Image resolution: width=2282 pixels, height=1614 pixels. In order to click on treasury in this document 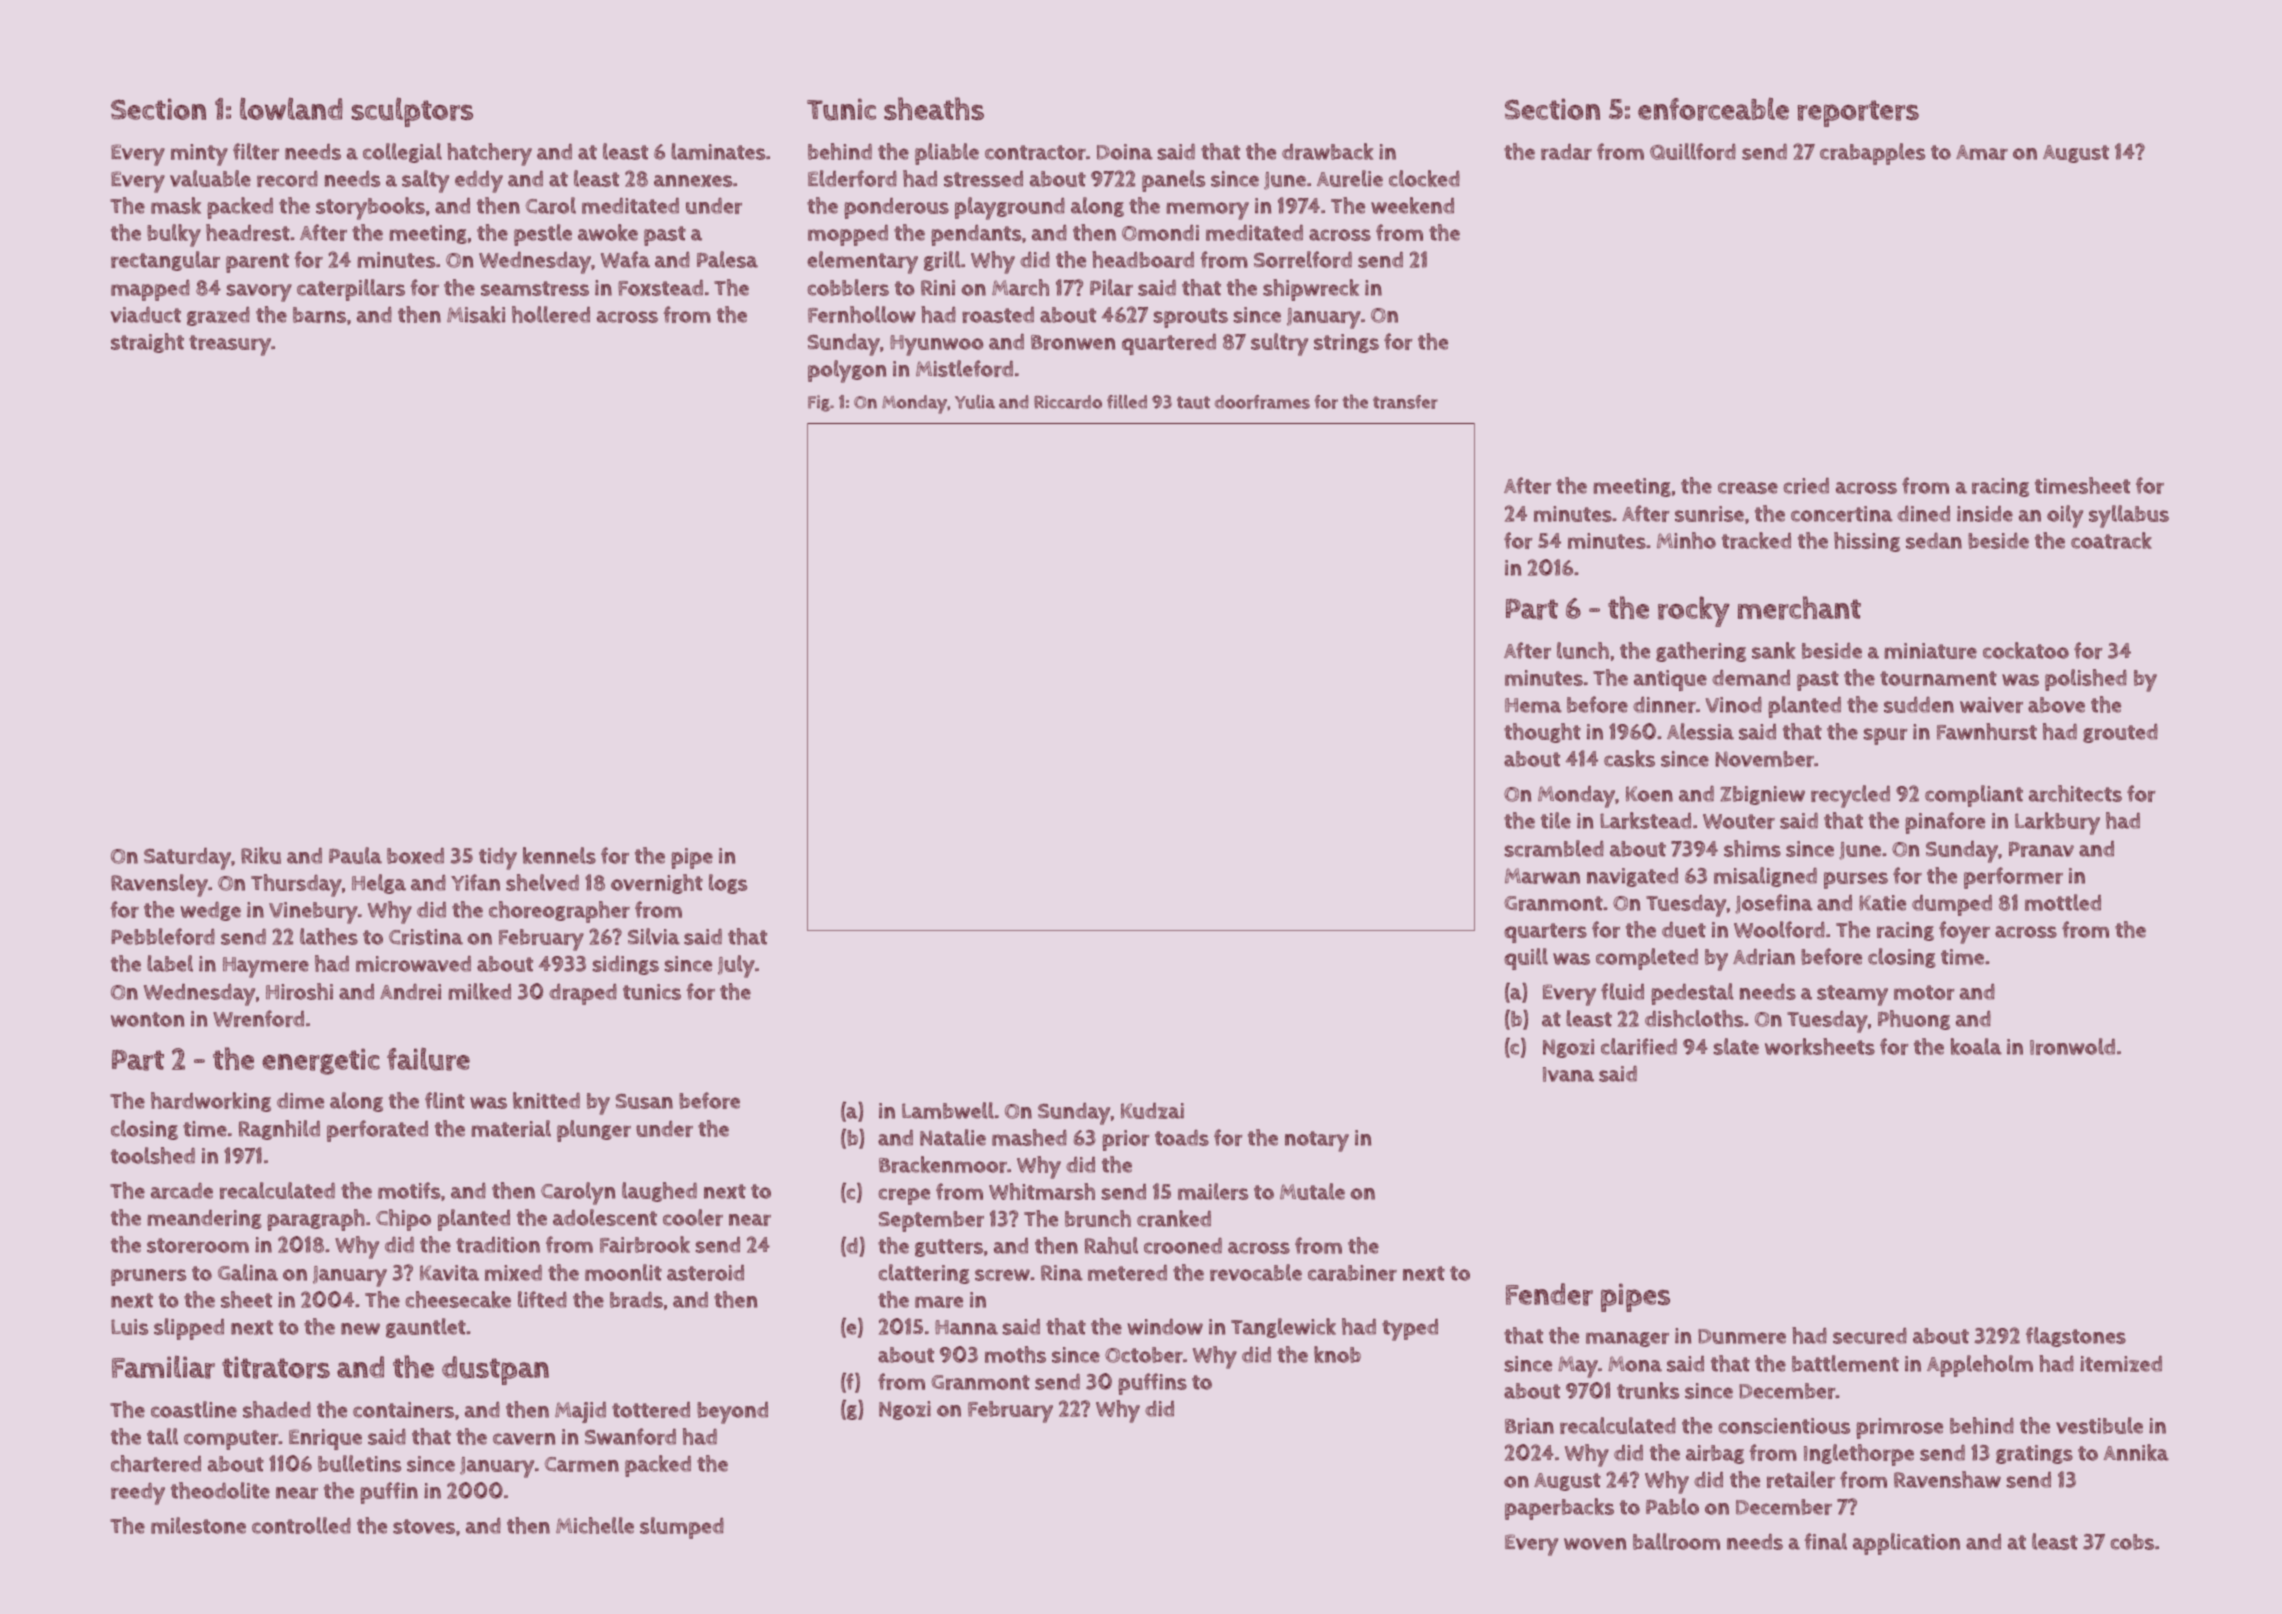, I will do `click(230, 345)`.
